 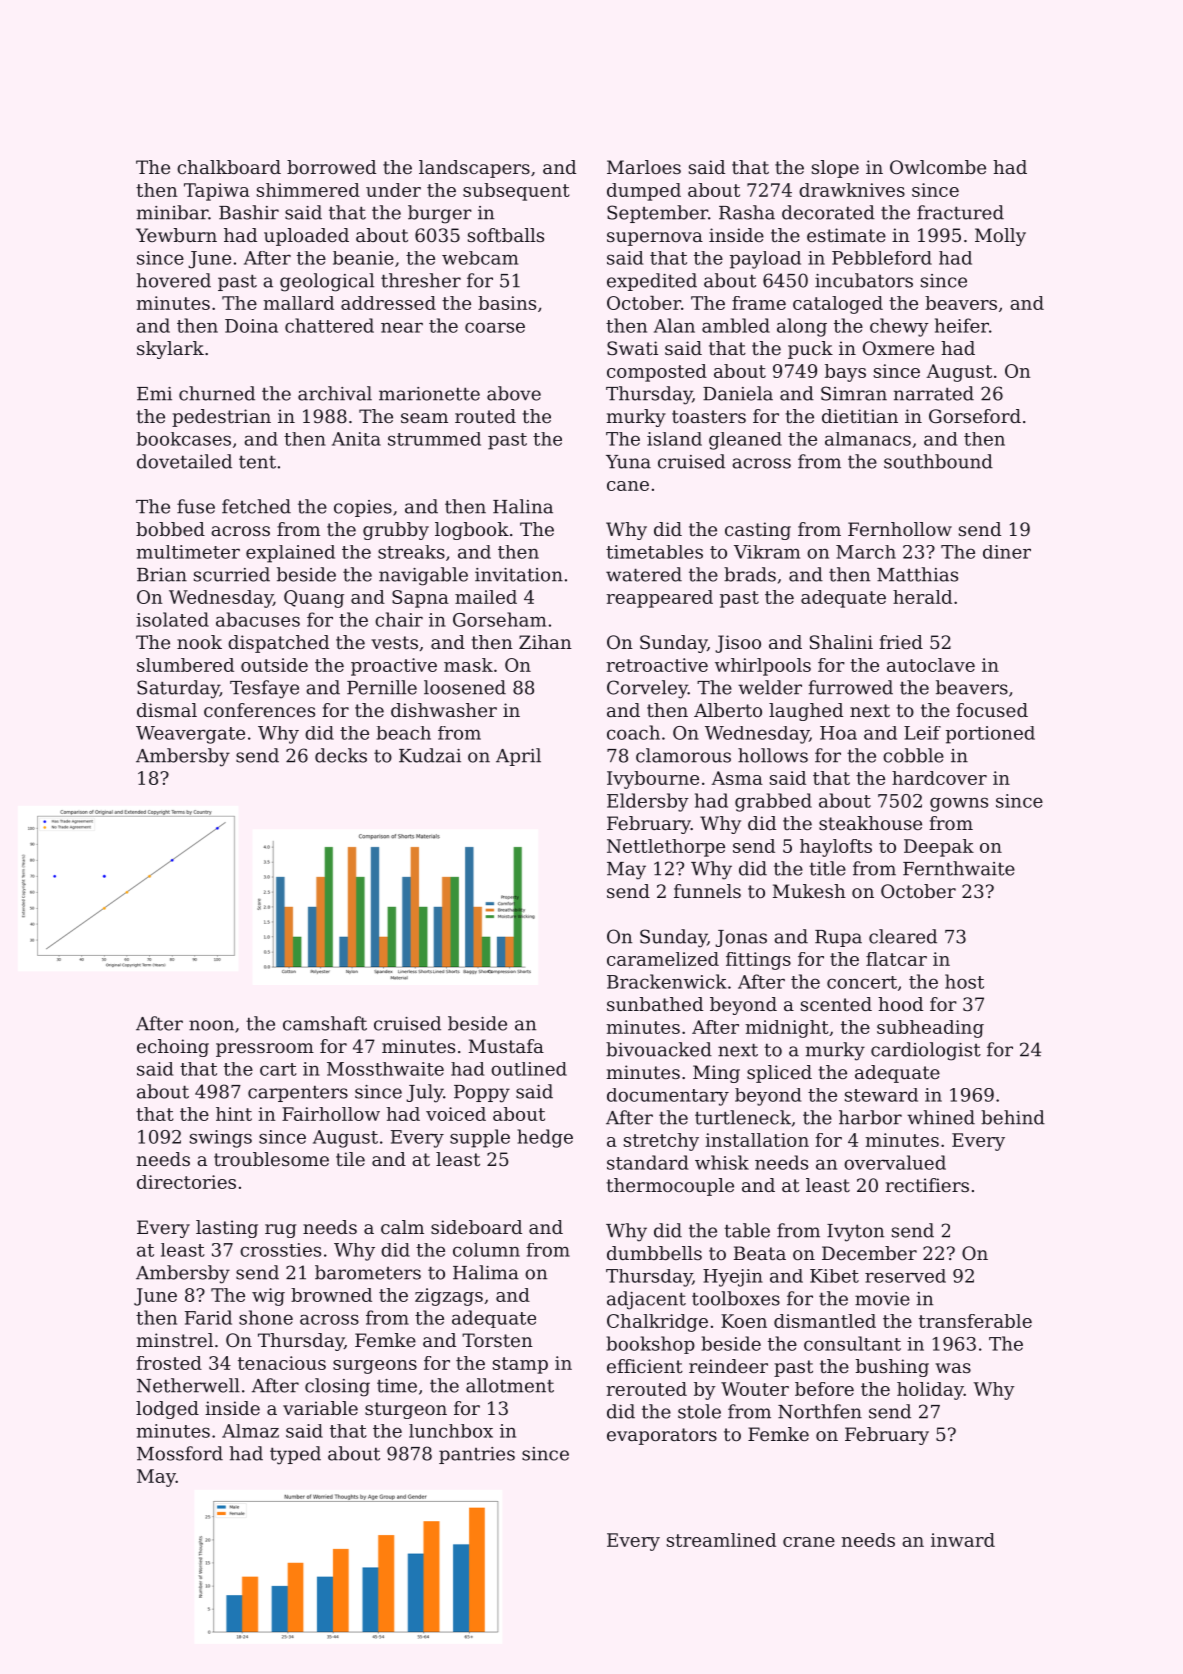 I want to click on typed, so click(x=295, y=1455).
